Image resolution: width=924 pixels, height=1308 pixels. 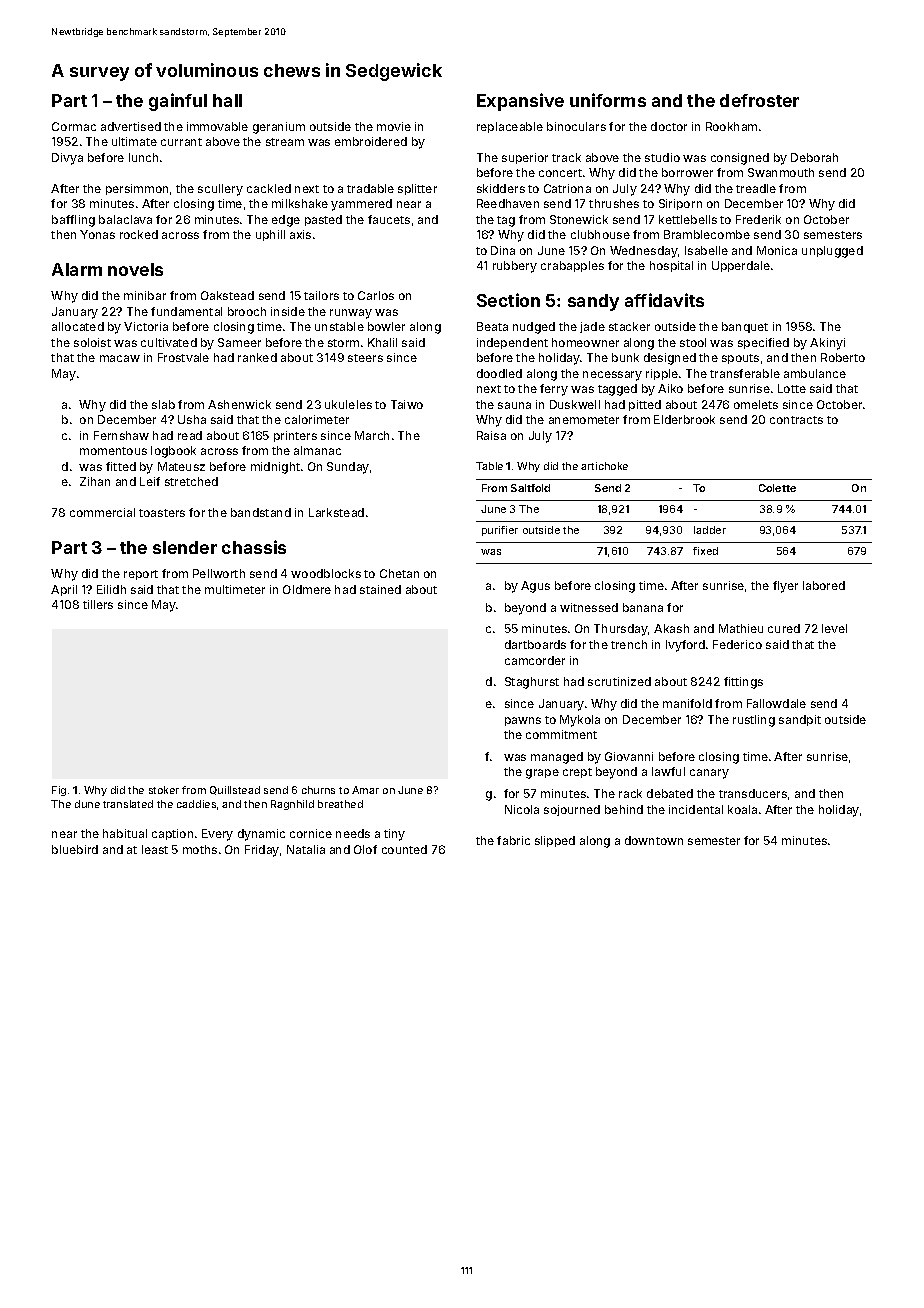 I want to click on Quillstead, so click(x=235, y=790).
